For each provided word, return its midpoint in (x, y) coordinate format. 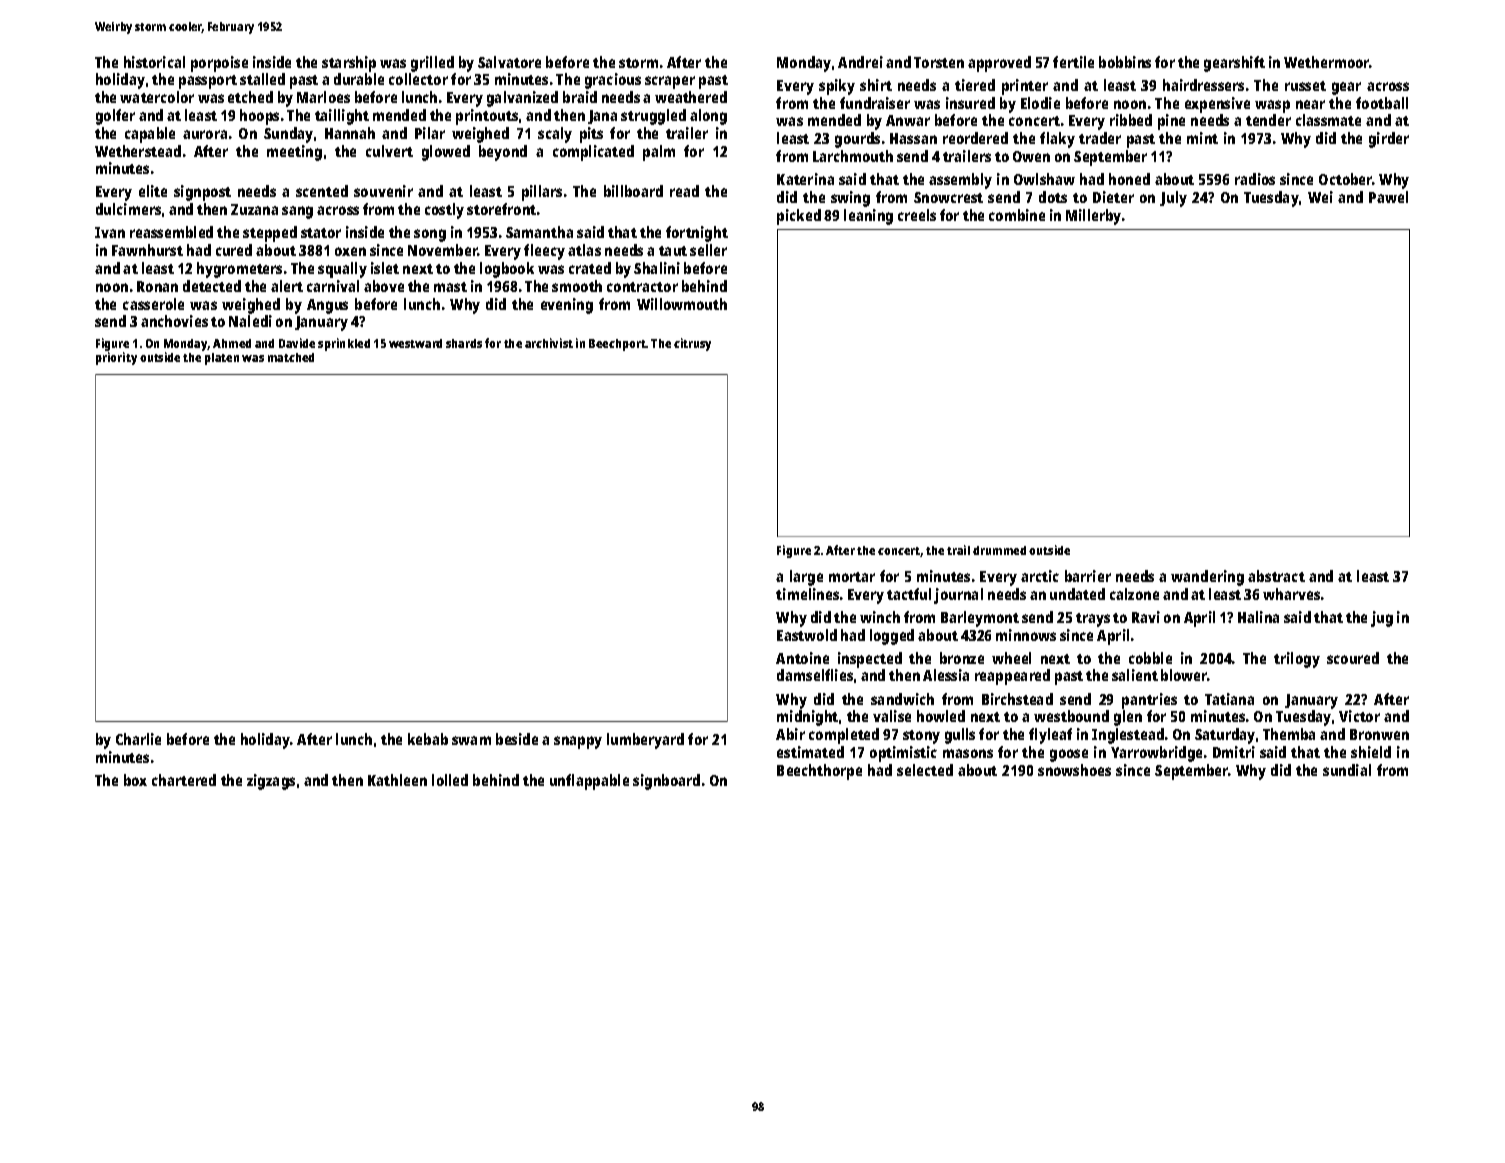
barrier (1088, 576)
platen (222, 359)
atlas (584, 250)
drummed (999, 550)
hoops (259, 117)
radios (1255, 179)
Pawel (1388, 197)
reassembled (171, 232)
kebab (428, 739)
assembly (960, 181)
